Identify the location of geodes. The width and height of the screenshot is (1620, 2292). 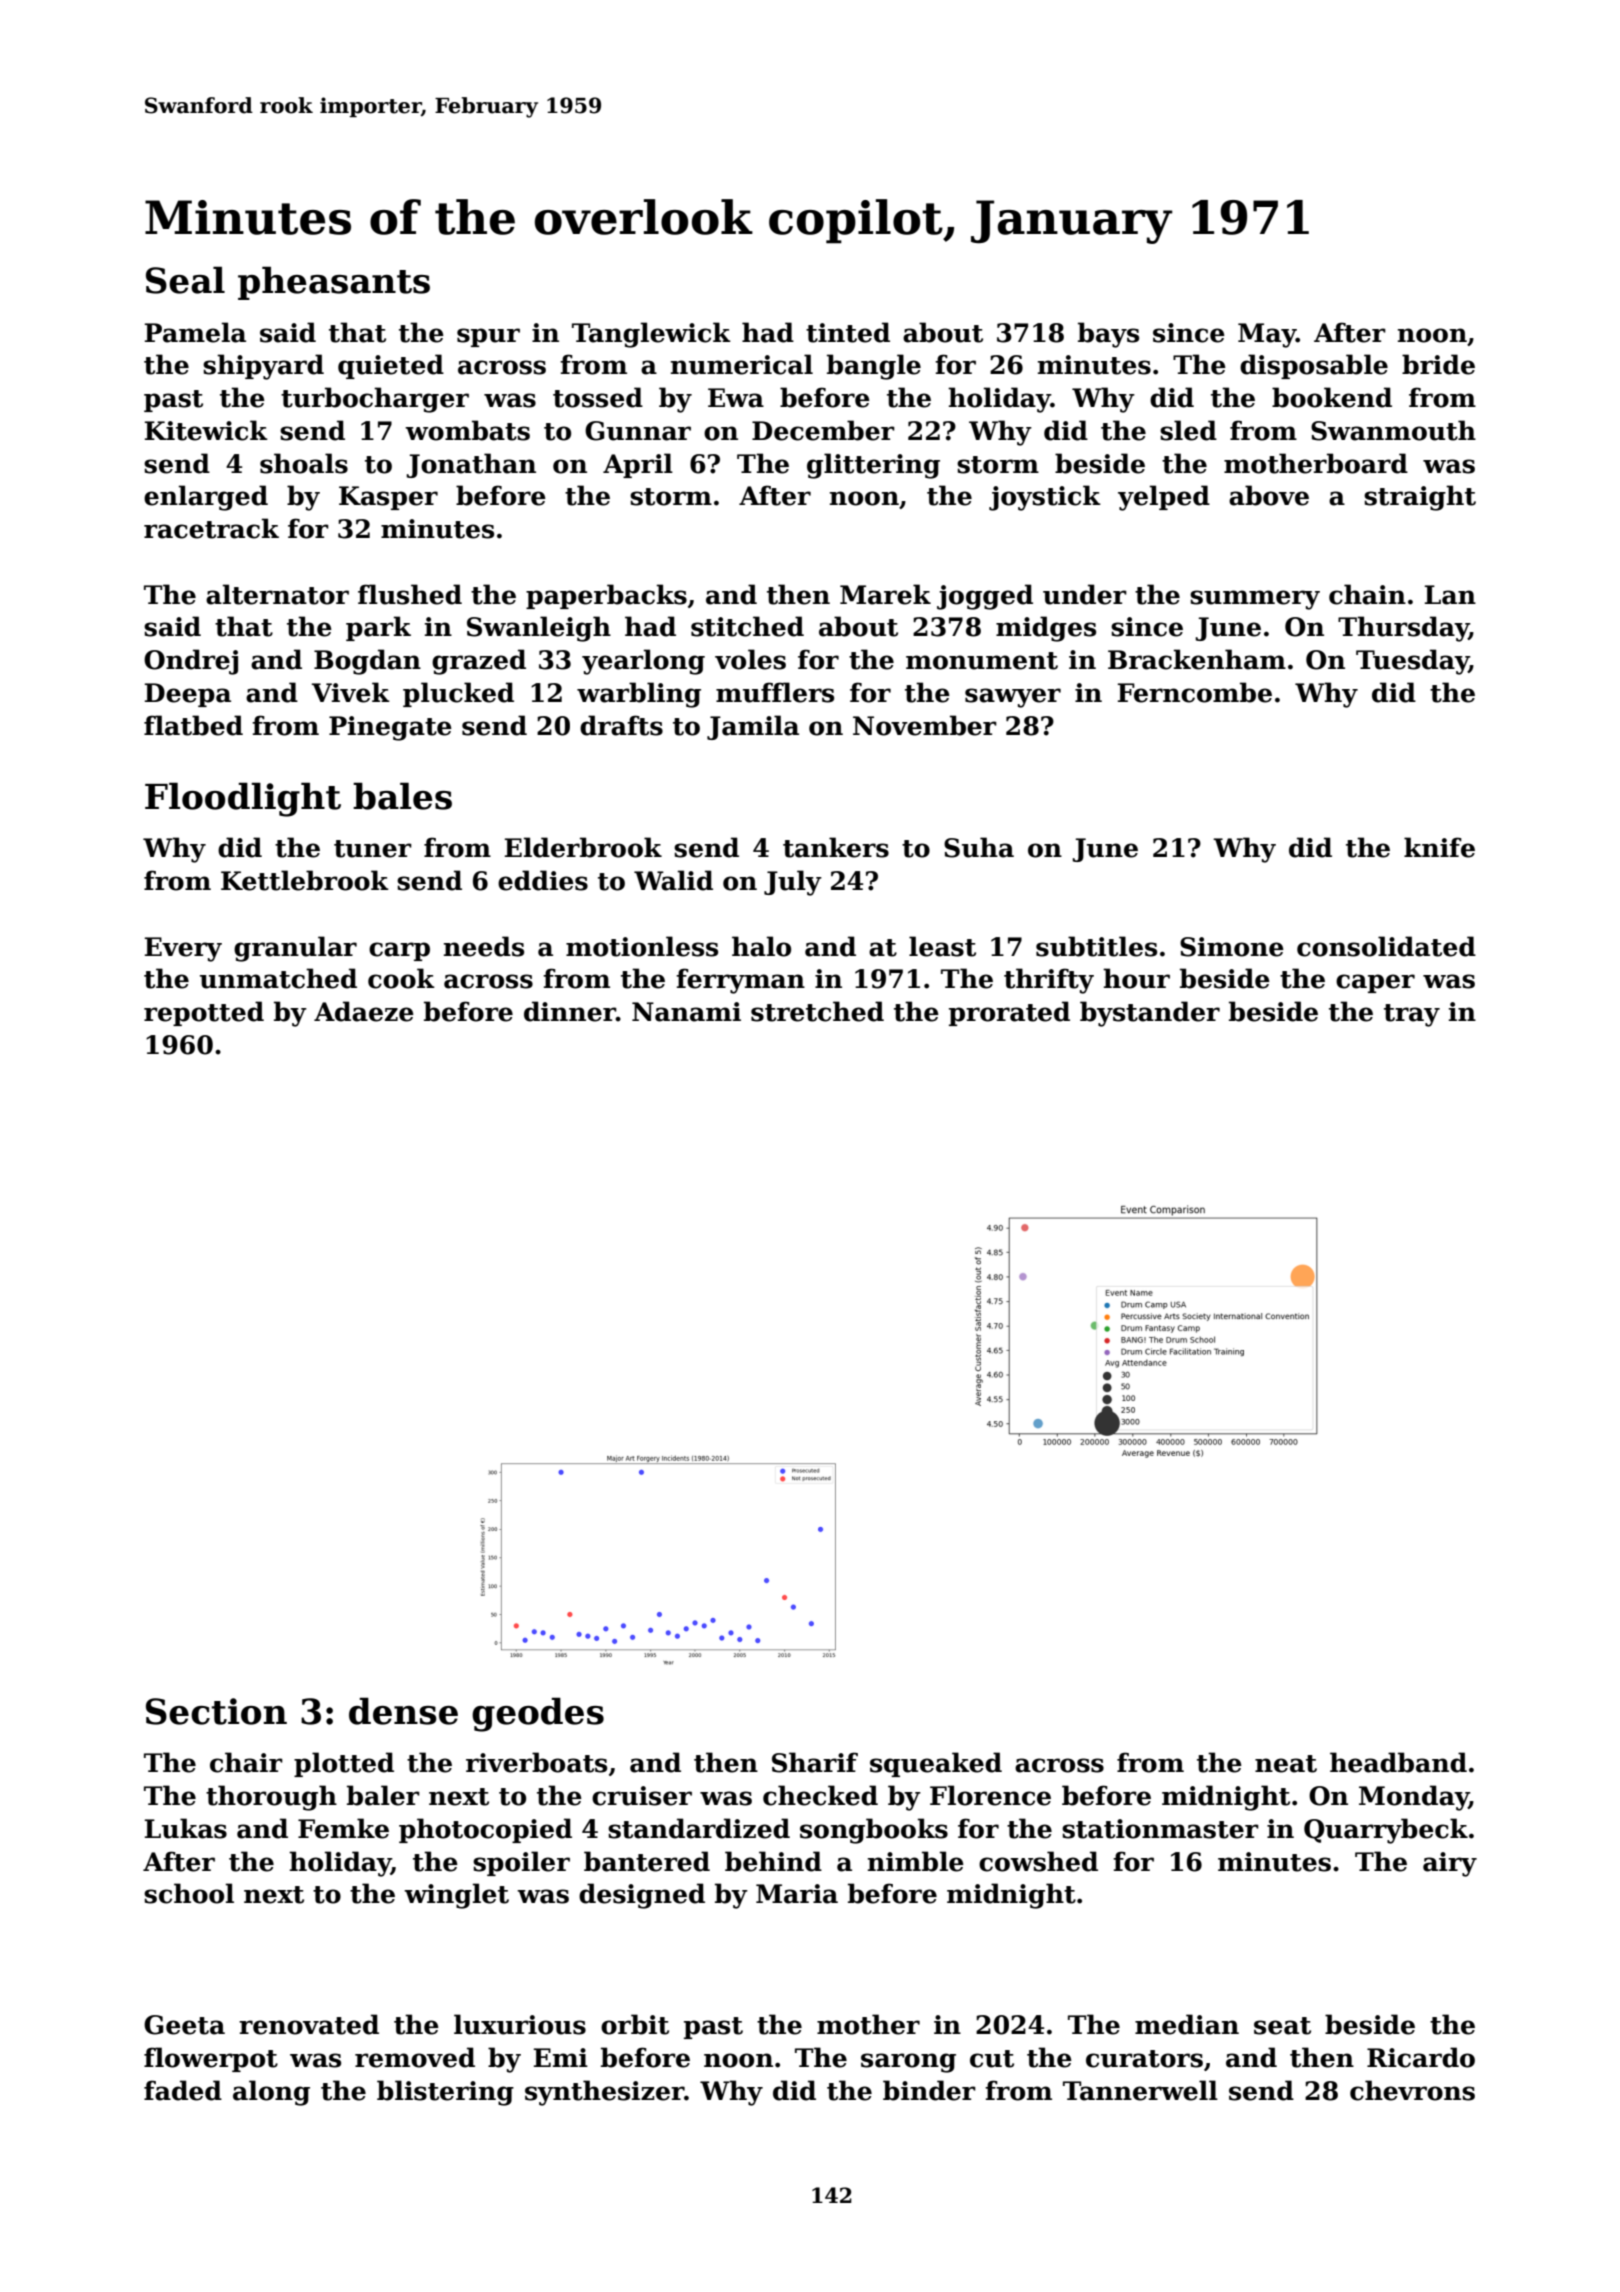
(538, 1714).
